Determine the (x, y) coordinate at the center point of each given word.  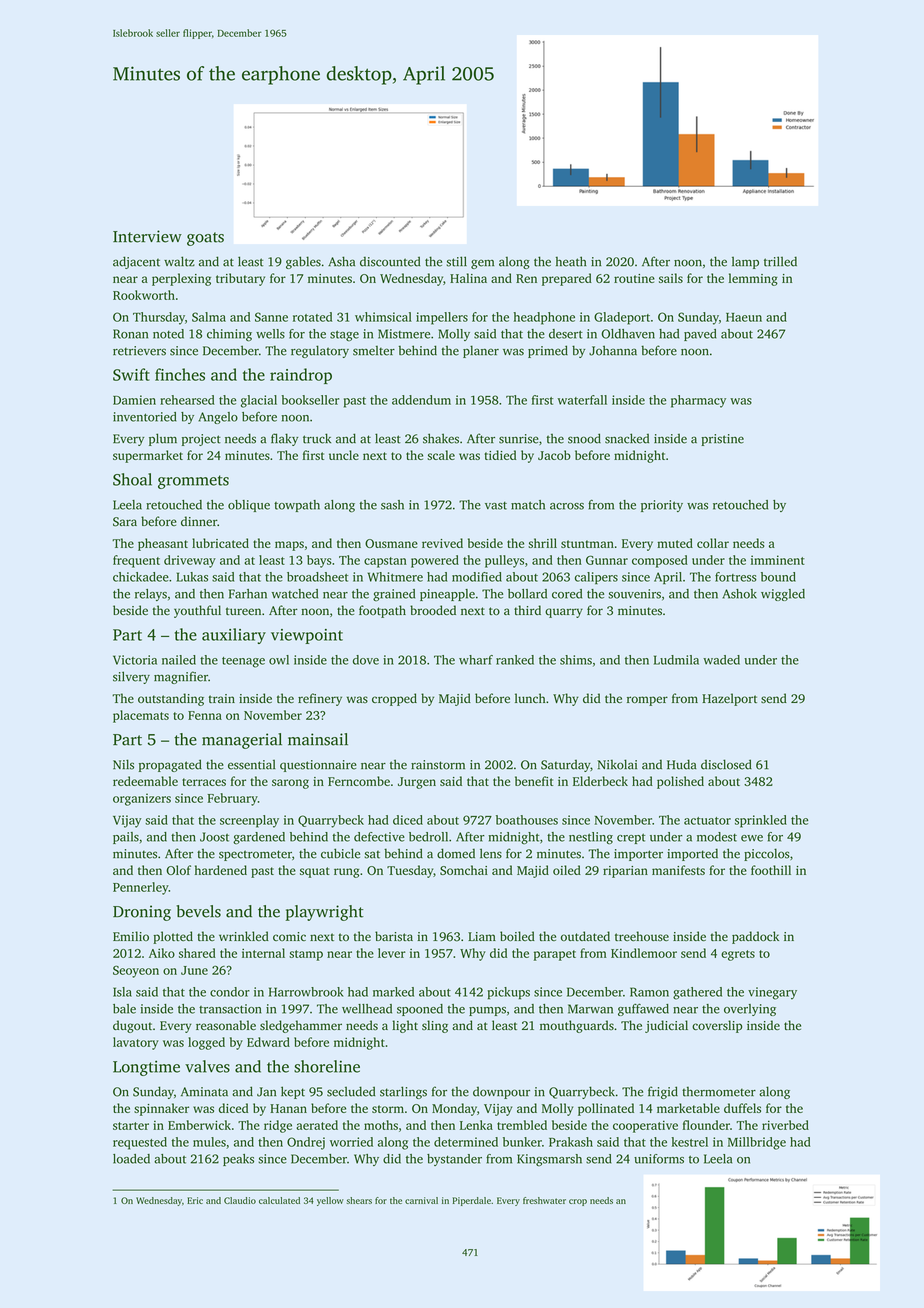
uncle (344, 455)
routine (634, 278)
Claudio (240, 1200)
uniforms (659, 1159)
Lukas (192, 577)
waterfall (582, 400)
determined (466, 1142)
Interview (147, 236)
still (456, 261)
